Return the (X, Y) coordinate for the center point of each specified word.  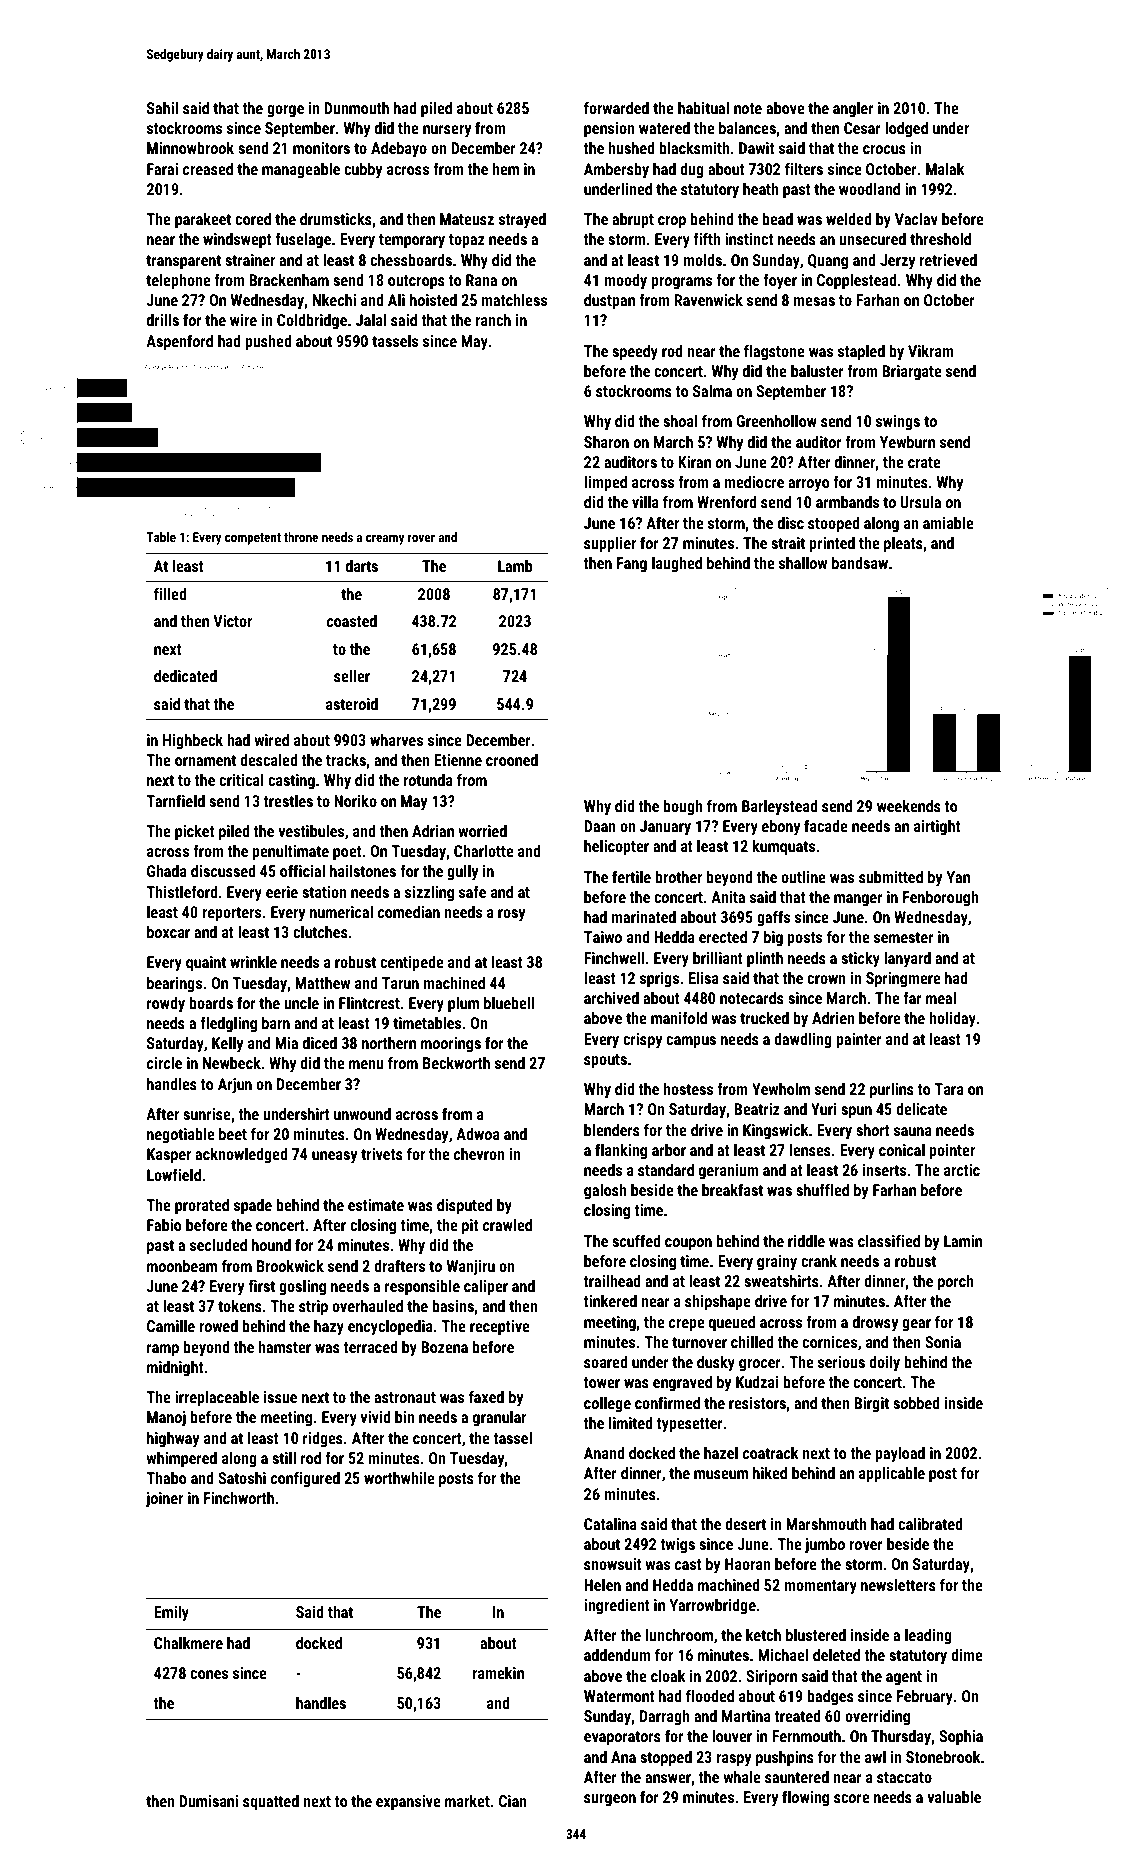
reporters (231, 914)
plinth (765, 960)
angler (853, 110)
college (607, 1405)
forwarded (616, 107)
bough (683, 808)
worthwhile (399, 1478)
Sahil (162, 108)
